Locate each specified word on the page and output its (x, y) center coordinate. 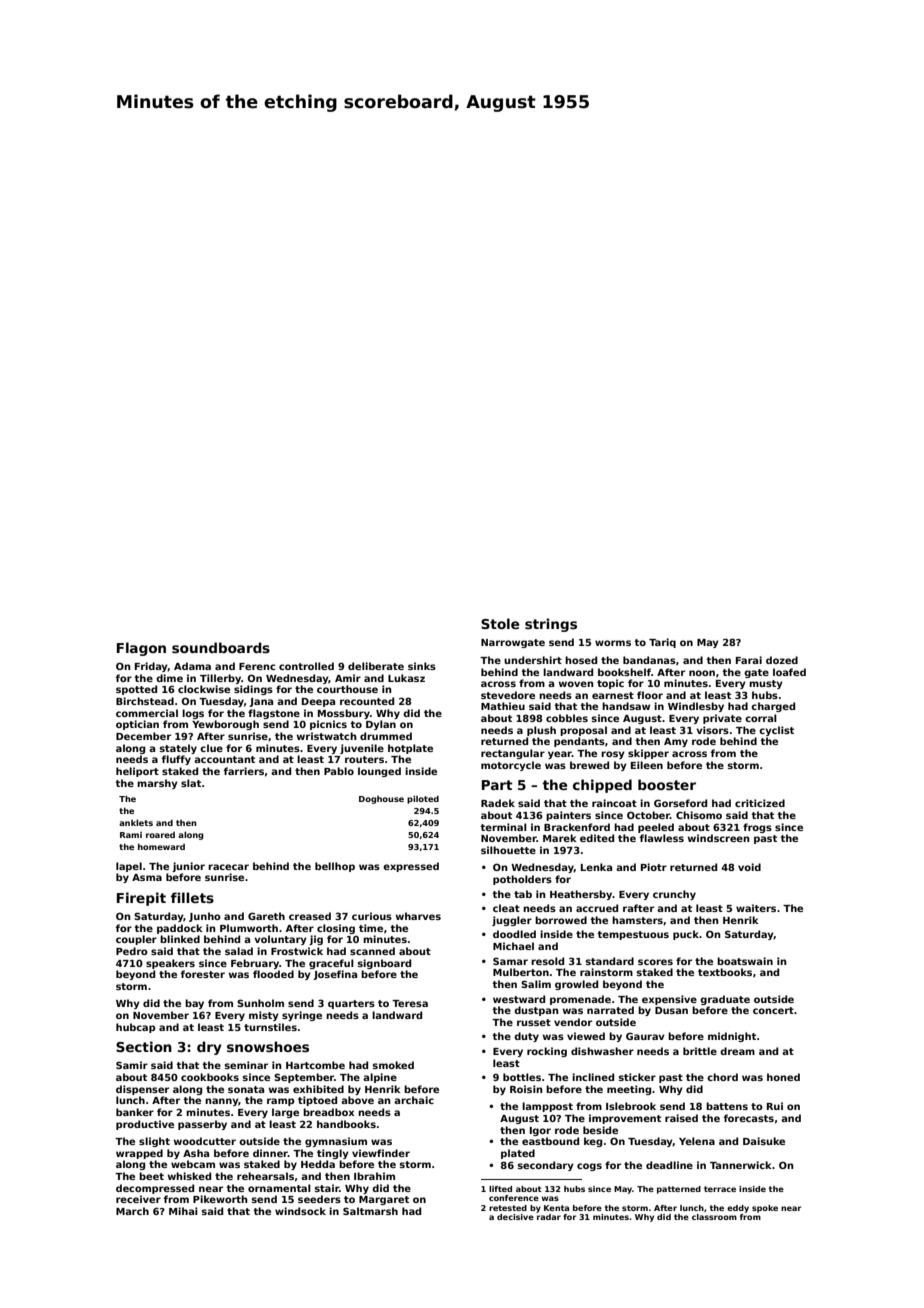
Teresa (410, 1003)
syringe (302, 1016)
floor (650, 695)
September (304, 1078)
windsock (300, 1211)
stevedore (508, 695)
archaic (414, 1100)
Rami (131, 835)
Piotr (654, 867)
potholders (522, 880)
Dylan (381, 725)
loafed (789, 672)
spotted (136, 690)
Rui (775, 1106)
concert (773, 1010)
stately (178, 749)
